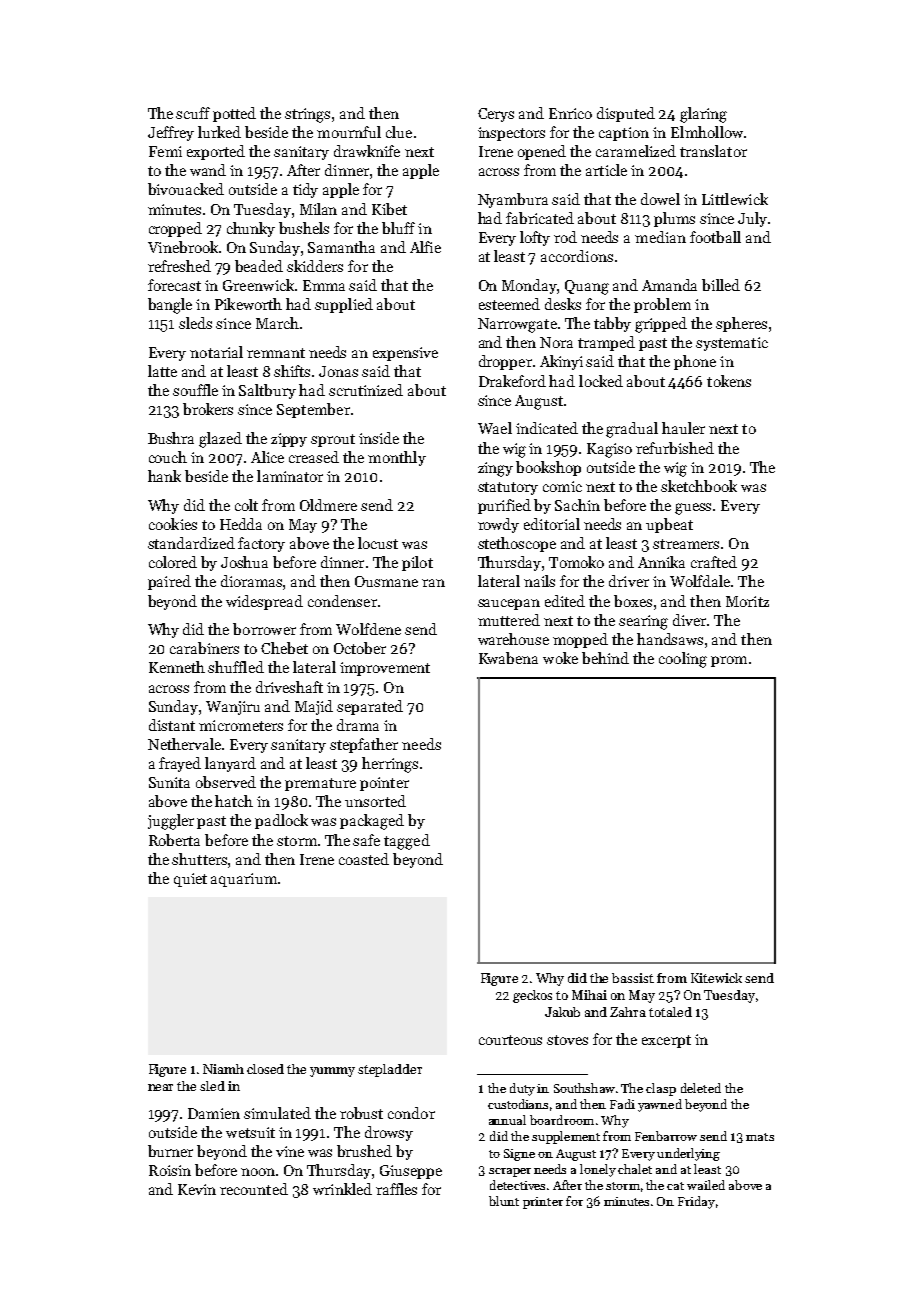 The image size is (924, 1314). I want to click on deleted, so click(701, 1088).
